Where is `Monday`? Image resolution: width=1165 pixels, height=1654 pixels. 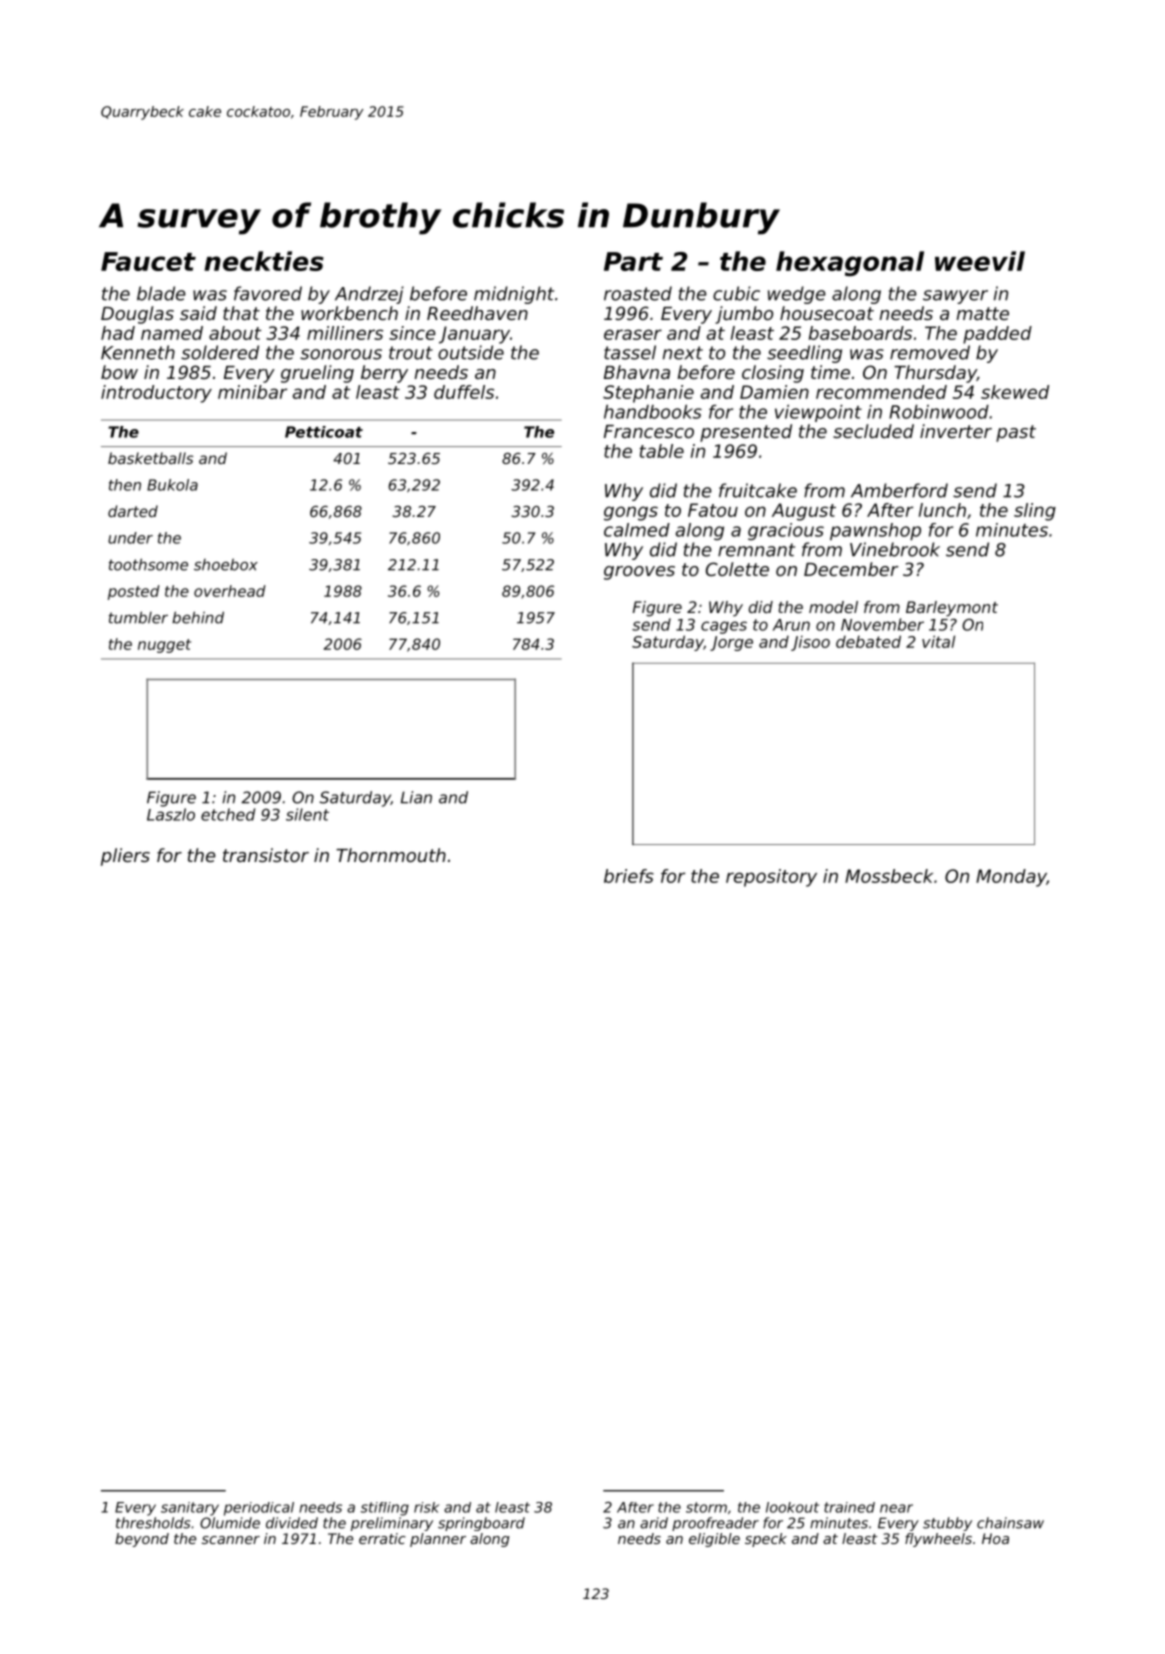 Monday is located at coordinates (1011, 878).
